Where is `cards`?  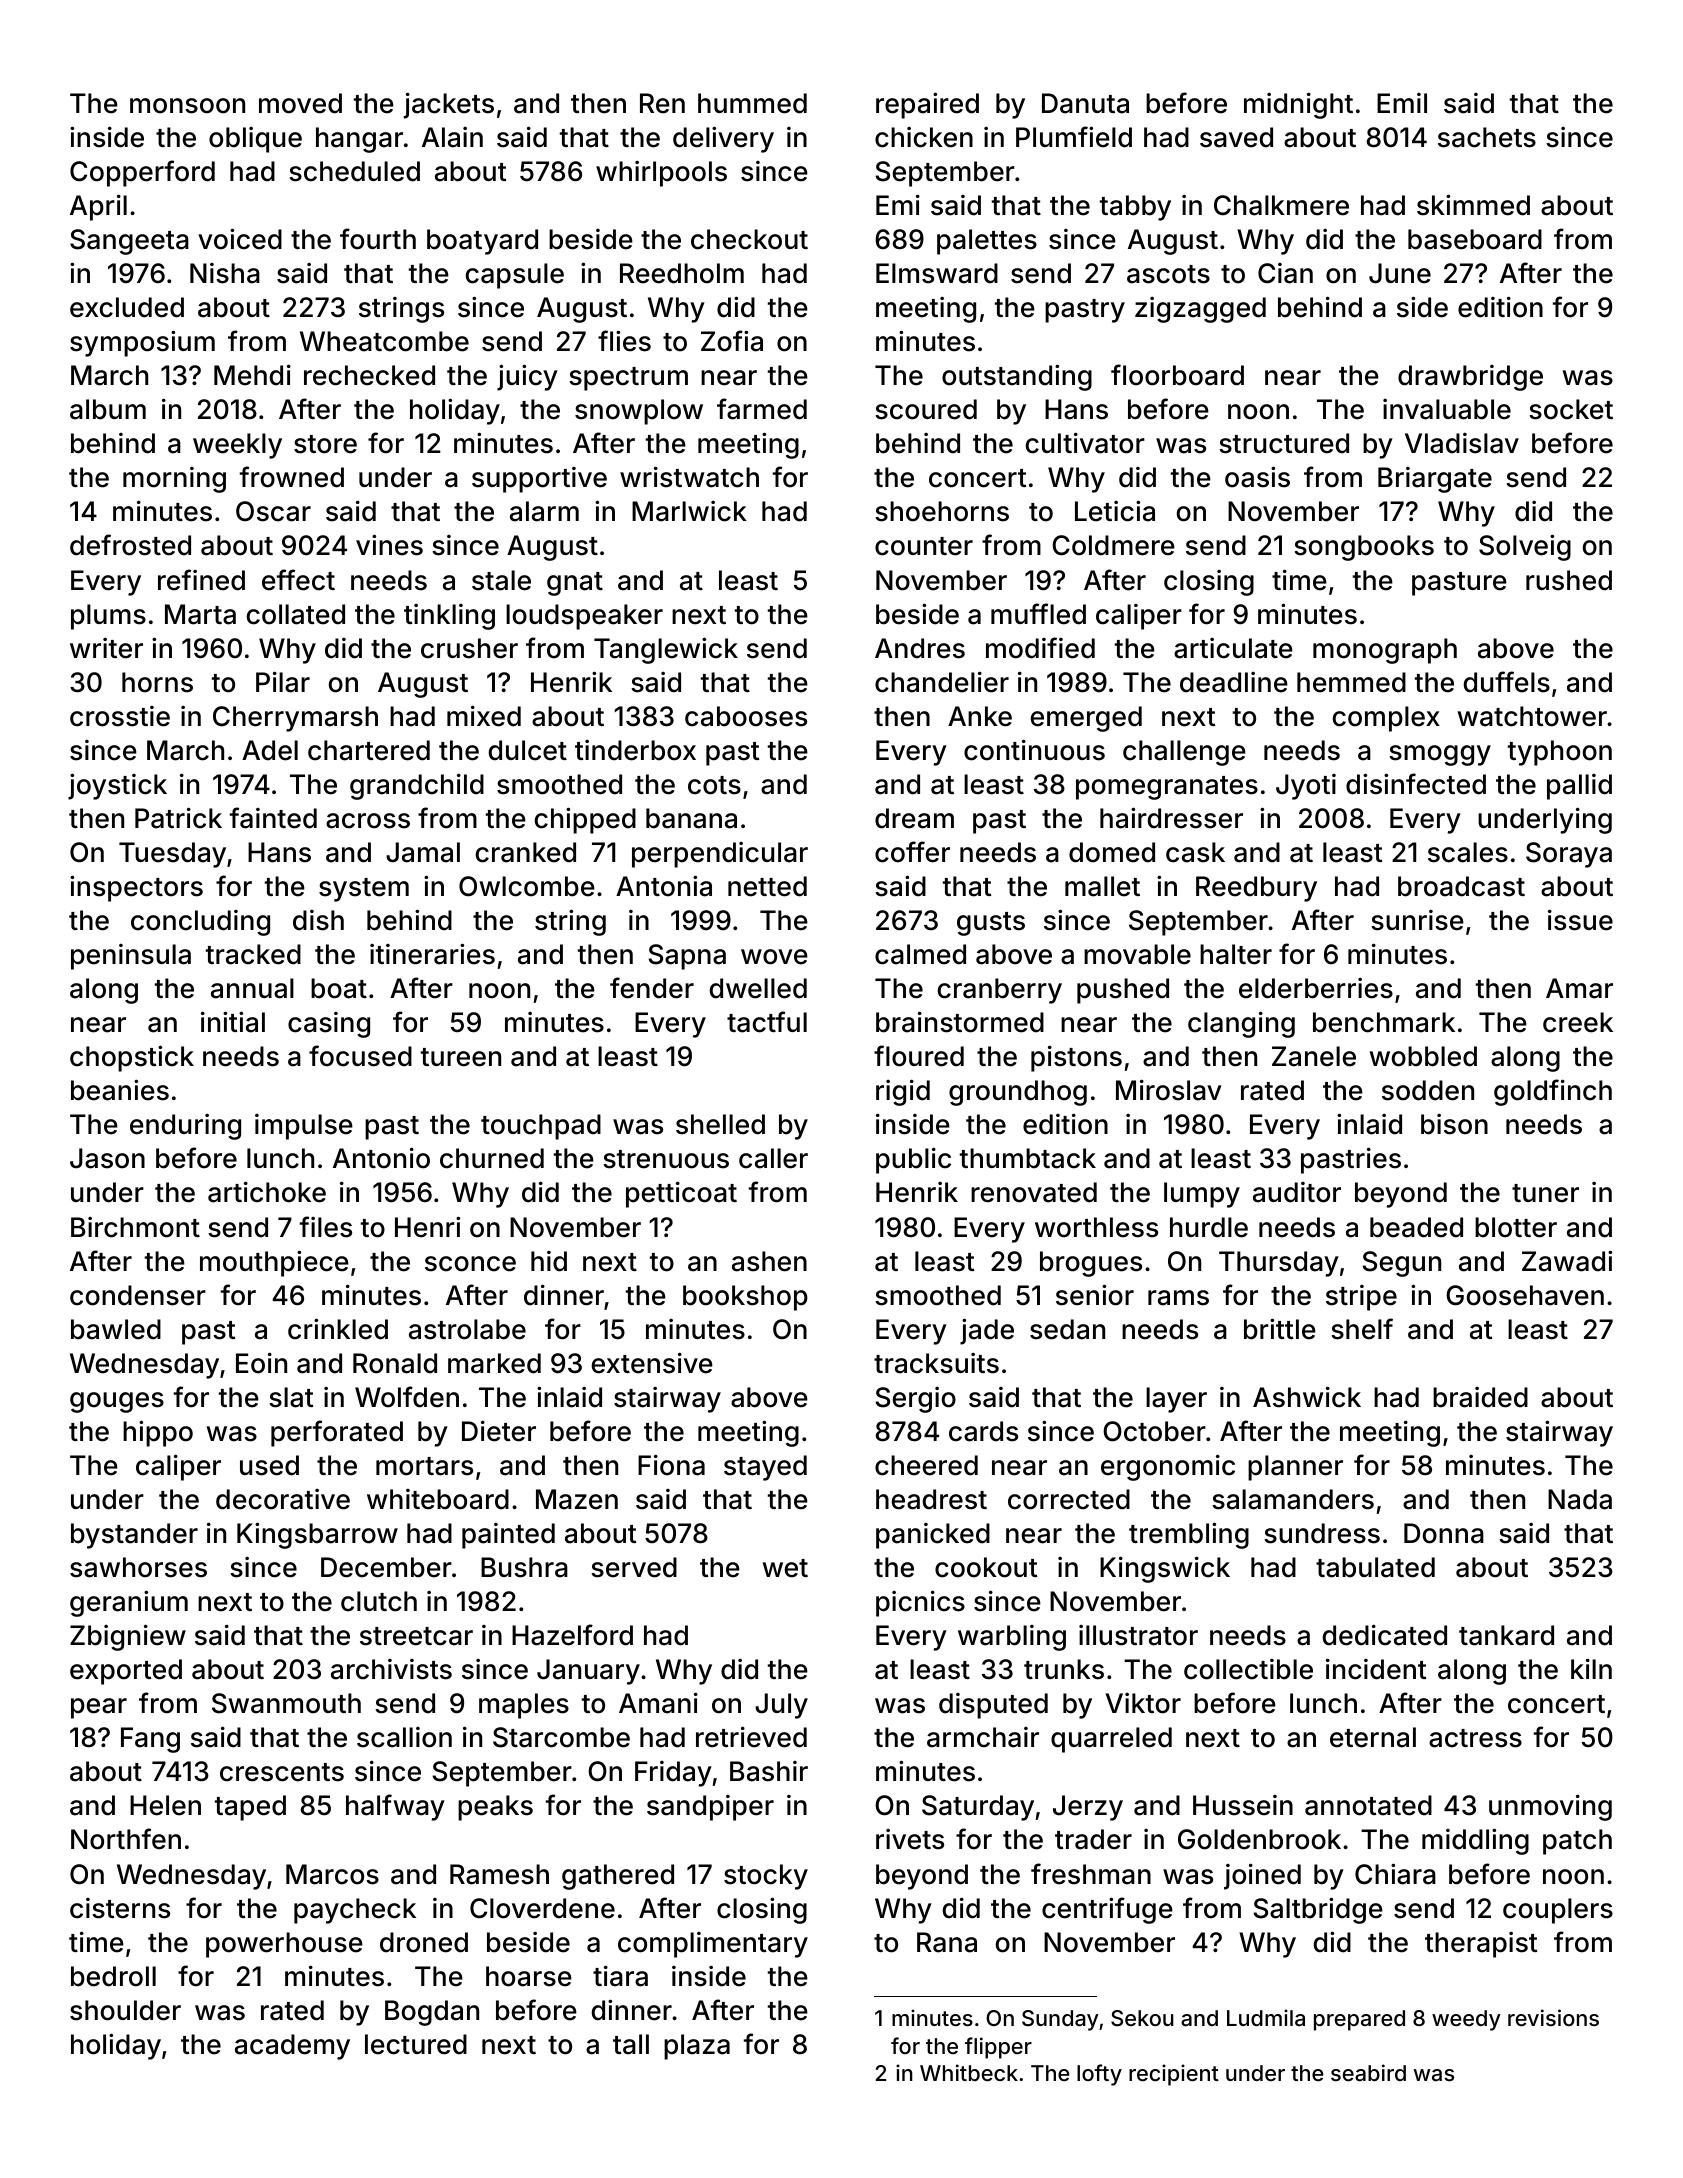 cards is located at coordinates (983, 1431).
